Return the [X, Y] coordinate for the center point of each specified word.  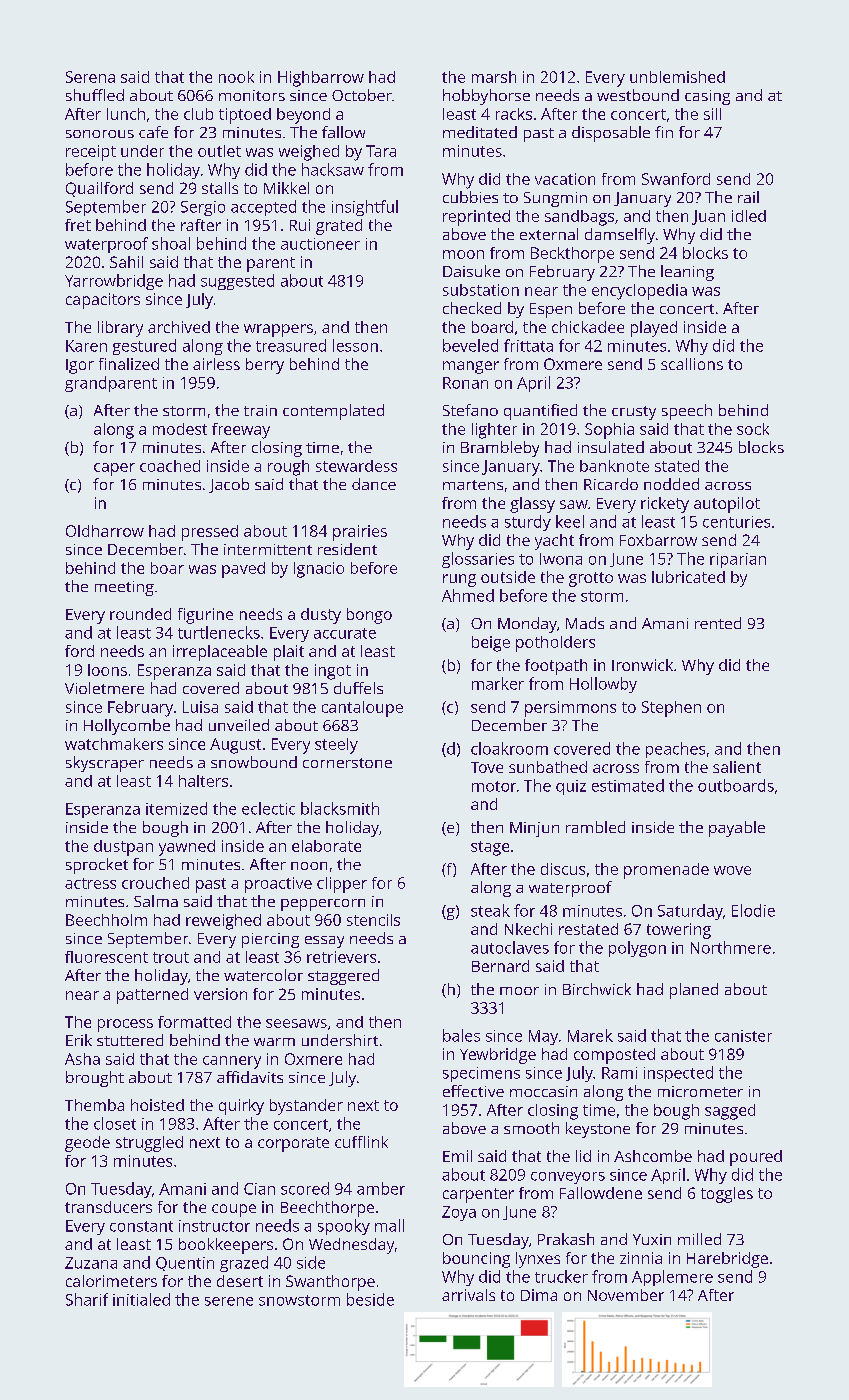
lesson [355, 345]
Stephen [671, 709]
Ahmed [468, 595]
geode [87, 1144]
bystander [306, 1107]
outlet [219, 151]
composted [614, 1056]
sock [753, 429]
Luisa [200, 707]
